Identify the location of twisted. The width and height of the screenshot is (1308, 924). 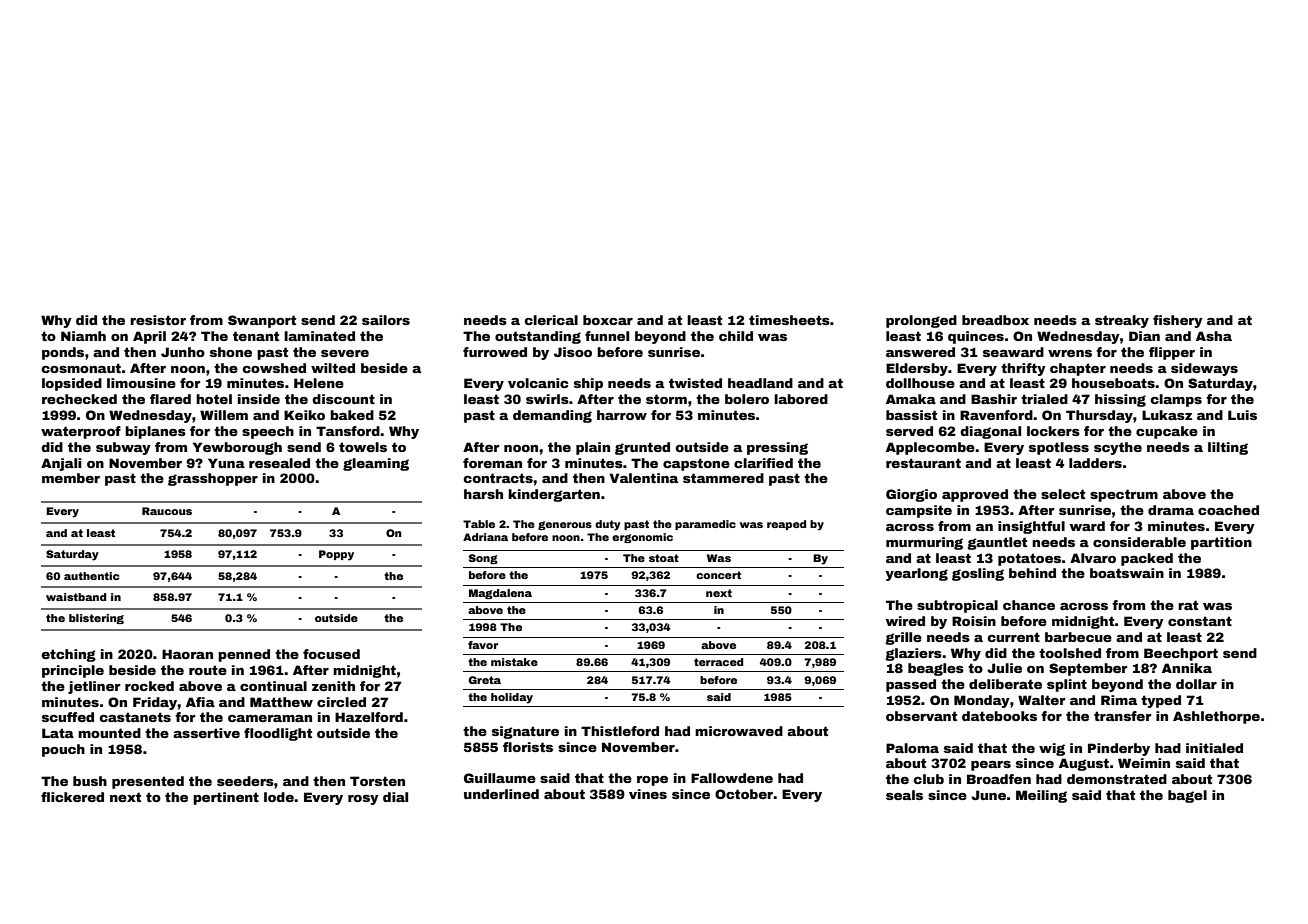
(695, 383).
